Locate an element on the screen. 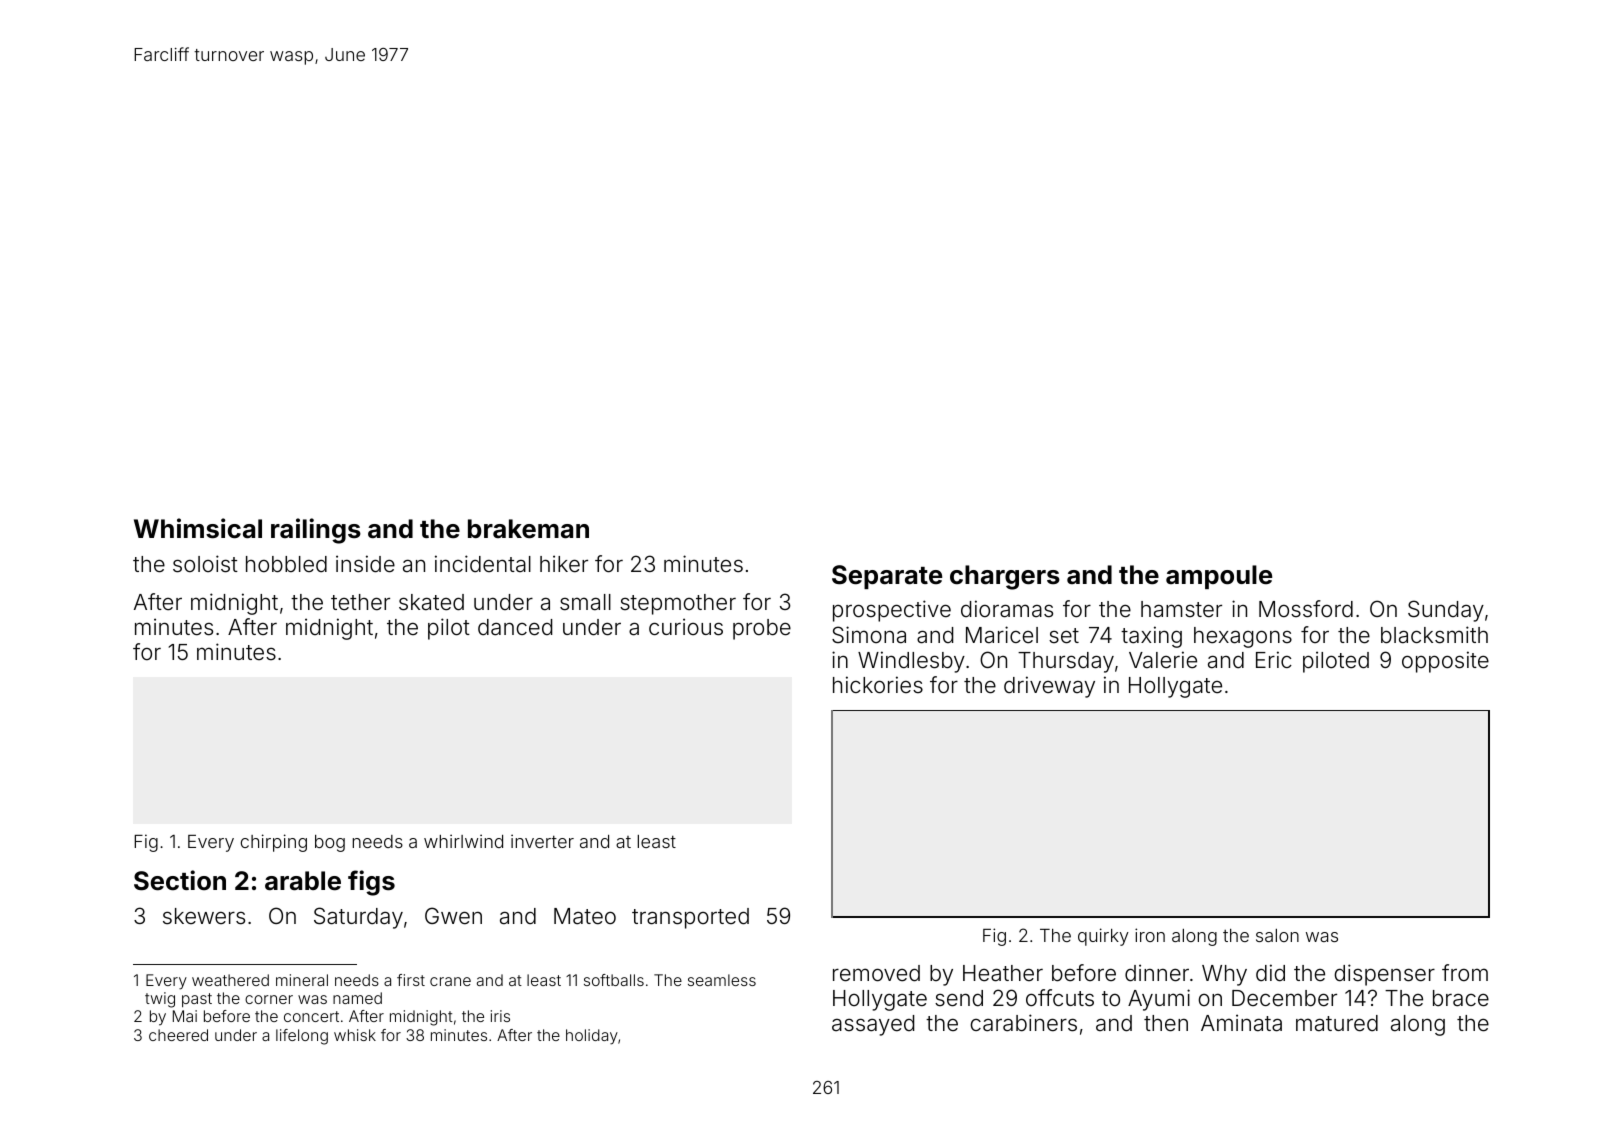 The image size is (1623, 1147). crane is located at coordinates (450, 981).
